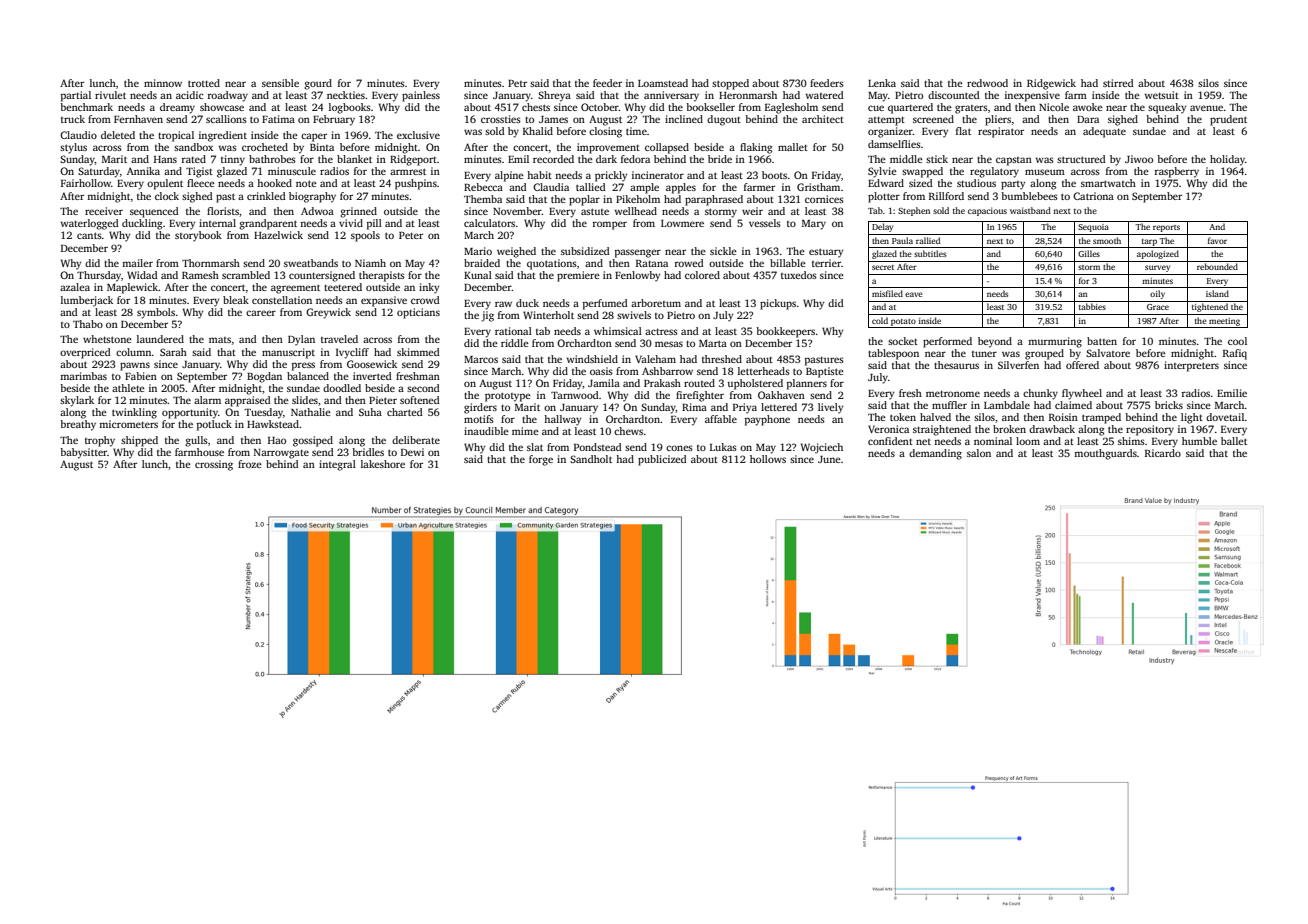  What do you see at coordinates (370, 263) in the screenshot?
I see `Niamh` at bounding box center [370, 263].
